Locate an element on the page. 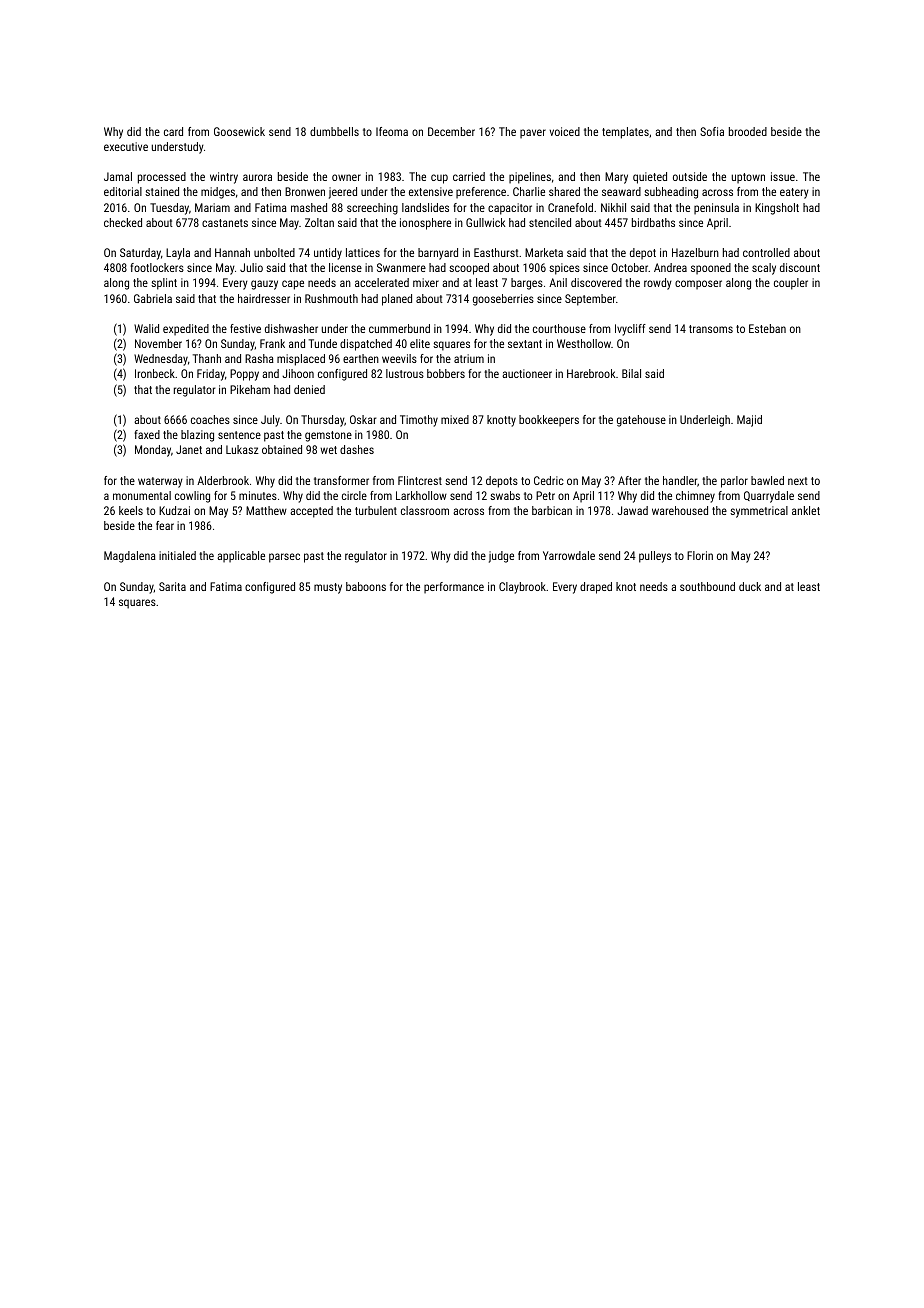 Image resolution: width=924 pixels, height=1308 pixels. voiced is located at coordinates (565, 131).
